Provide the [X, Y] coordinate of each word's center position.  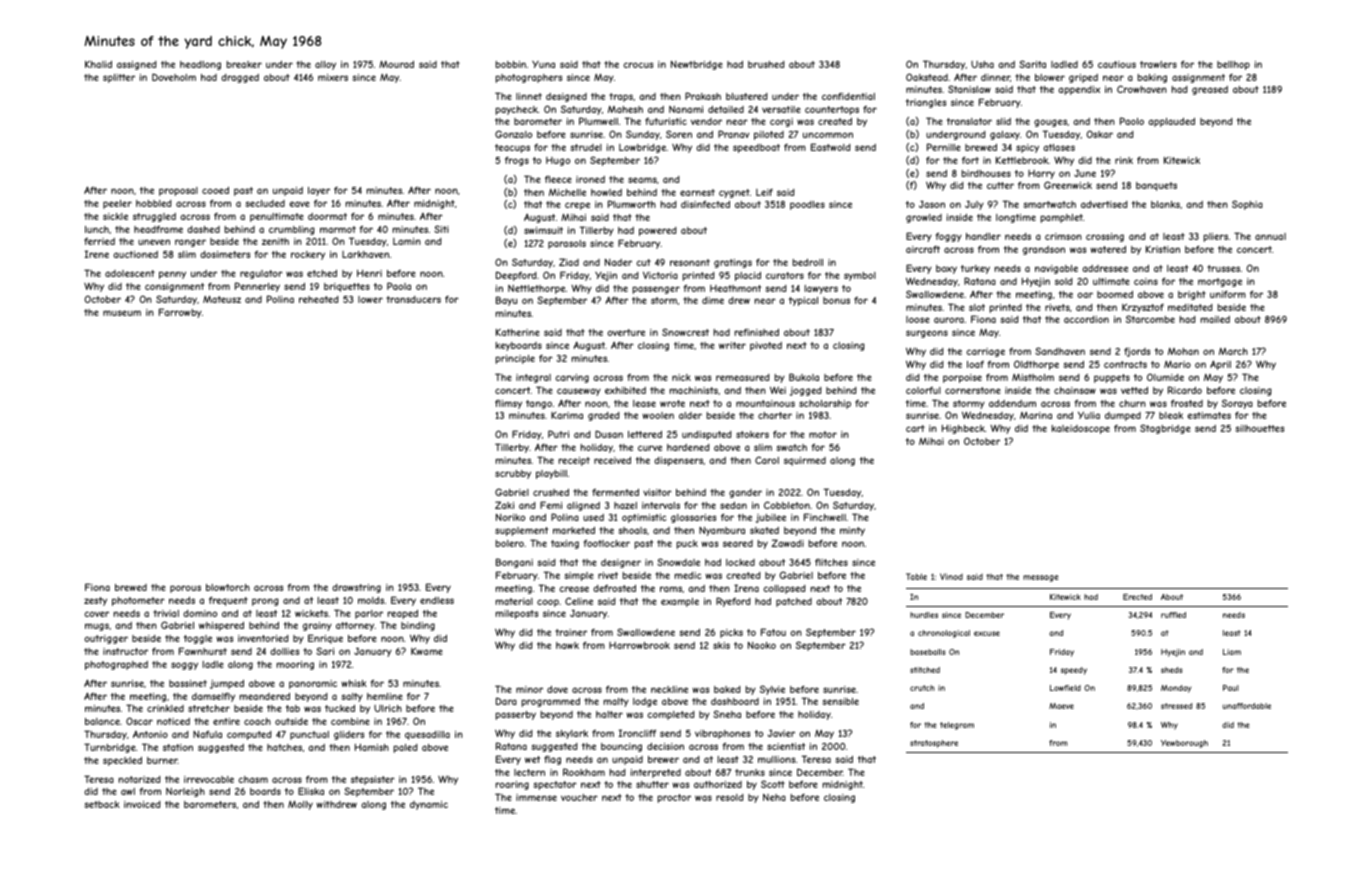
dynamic [429, 805]
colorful [923, 390]
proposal [178, 191]
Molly [300, 805]
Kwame [427, 651]
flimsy [508, 404]
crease [574, 589]
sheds [1172, 670]
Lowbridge [643, 148]
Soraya [1237, 404]
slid [1003, 121]
